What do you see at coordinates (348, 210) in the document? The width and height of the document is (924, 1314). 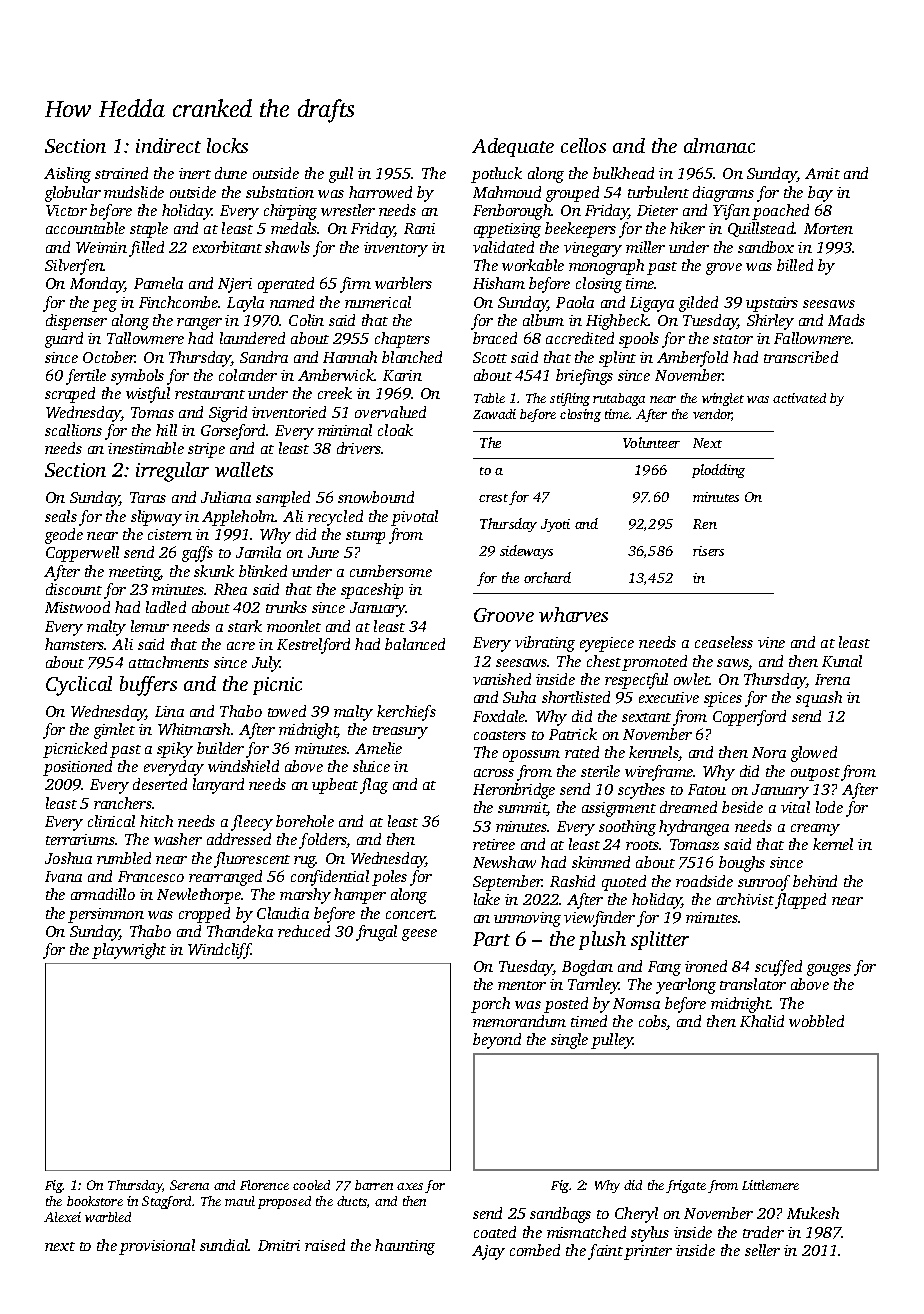 I see `wrestler` at bounding box center [348, 210].
